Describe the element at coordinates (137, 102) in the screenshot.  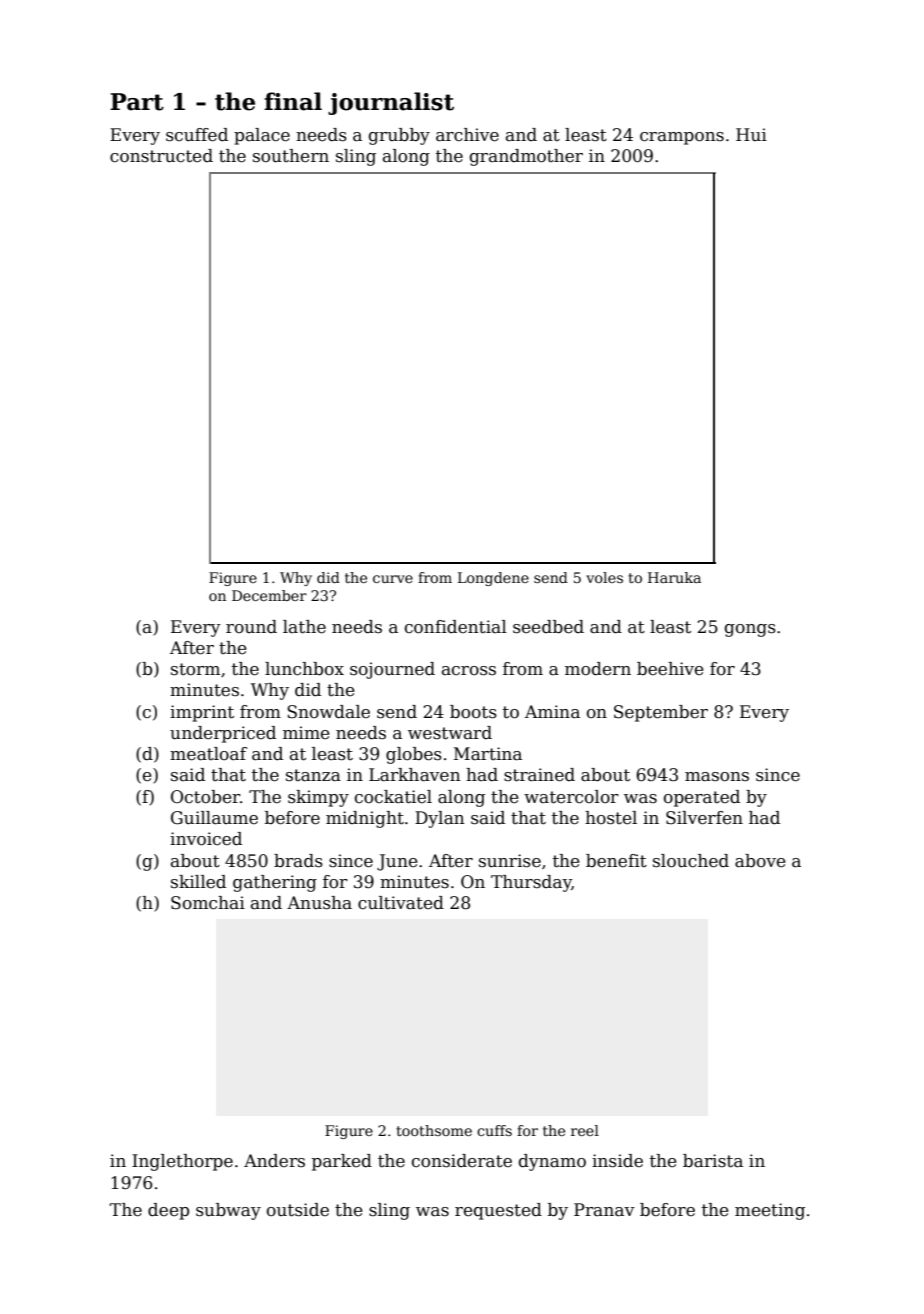
I see `Part` at that location.
